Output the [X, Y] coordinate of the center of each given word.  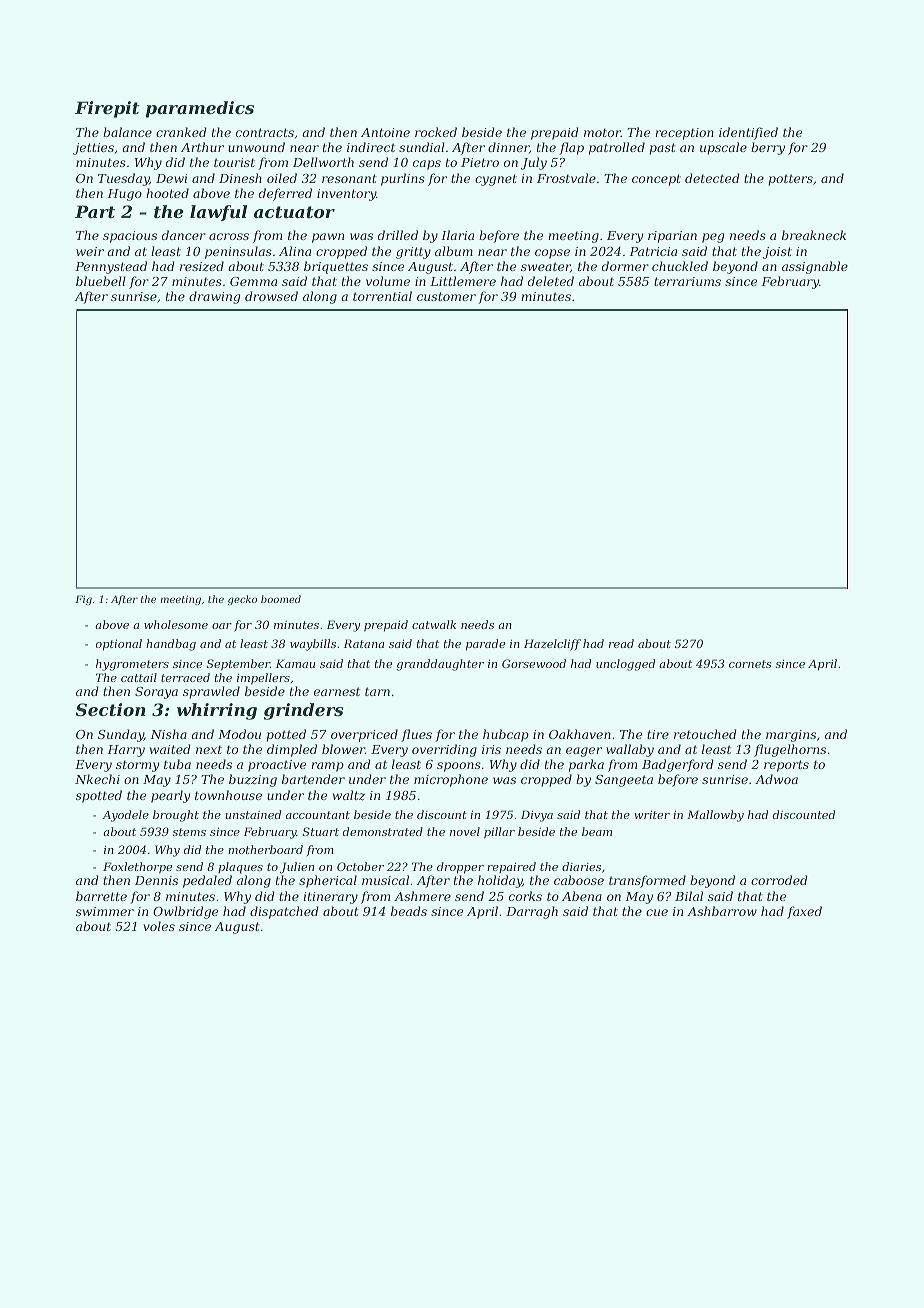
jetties [93, 149]
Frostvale [566, 178]
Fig [83, 600]
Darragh [532, 912]
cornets [750, 664]
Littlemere [463, 281]
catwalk [434, 624]
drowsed [271, 296]
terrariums [687, 281]
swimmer [105, 911]
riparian [672, 237]
